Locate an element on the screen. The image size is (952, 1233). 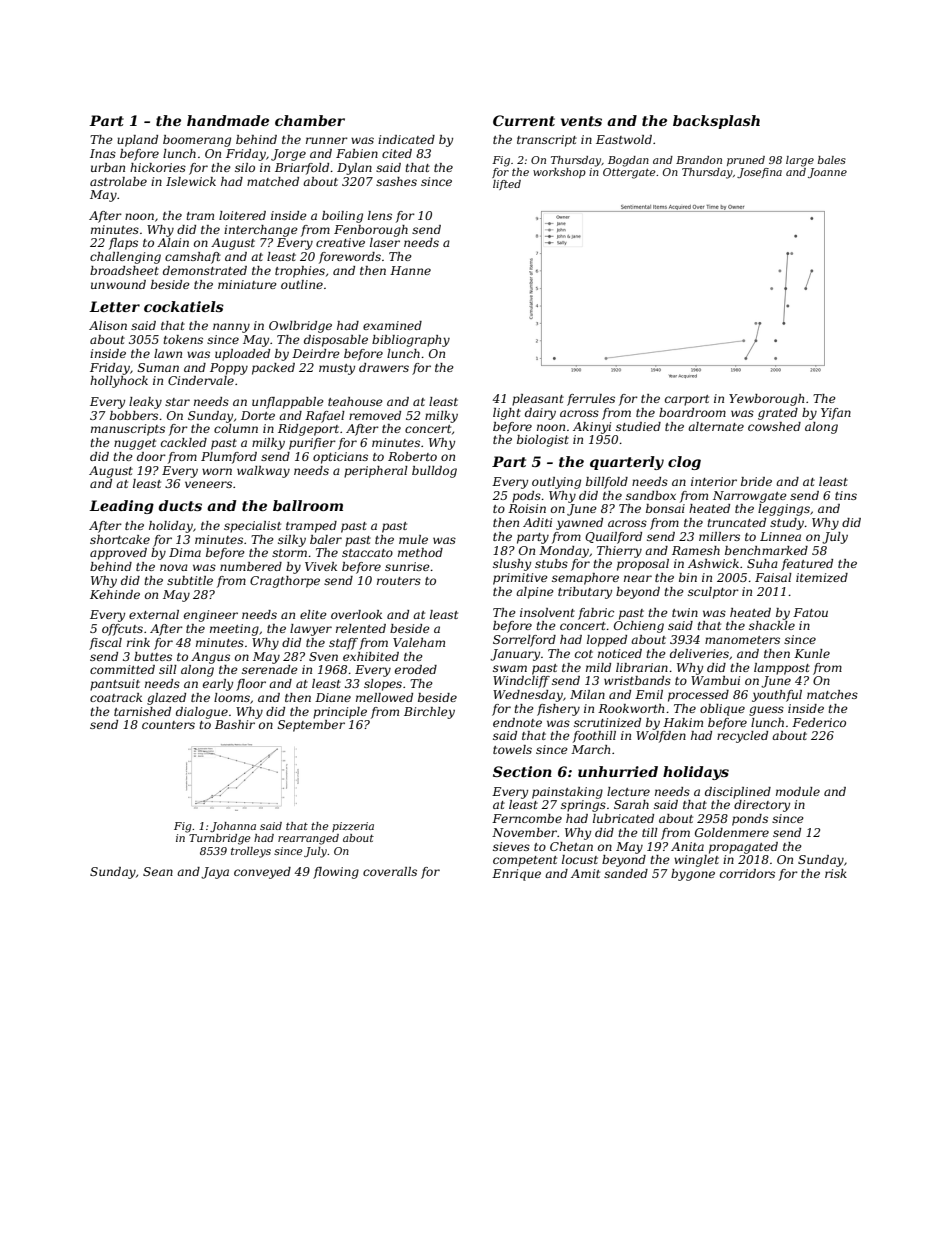
pleasant is located at coordinates (538, 400).
